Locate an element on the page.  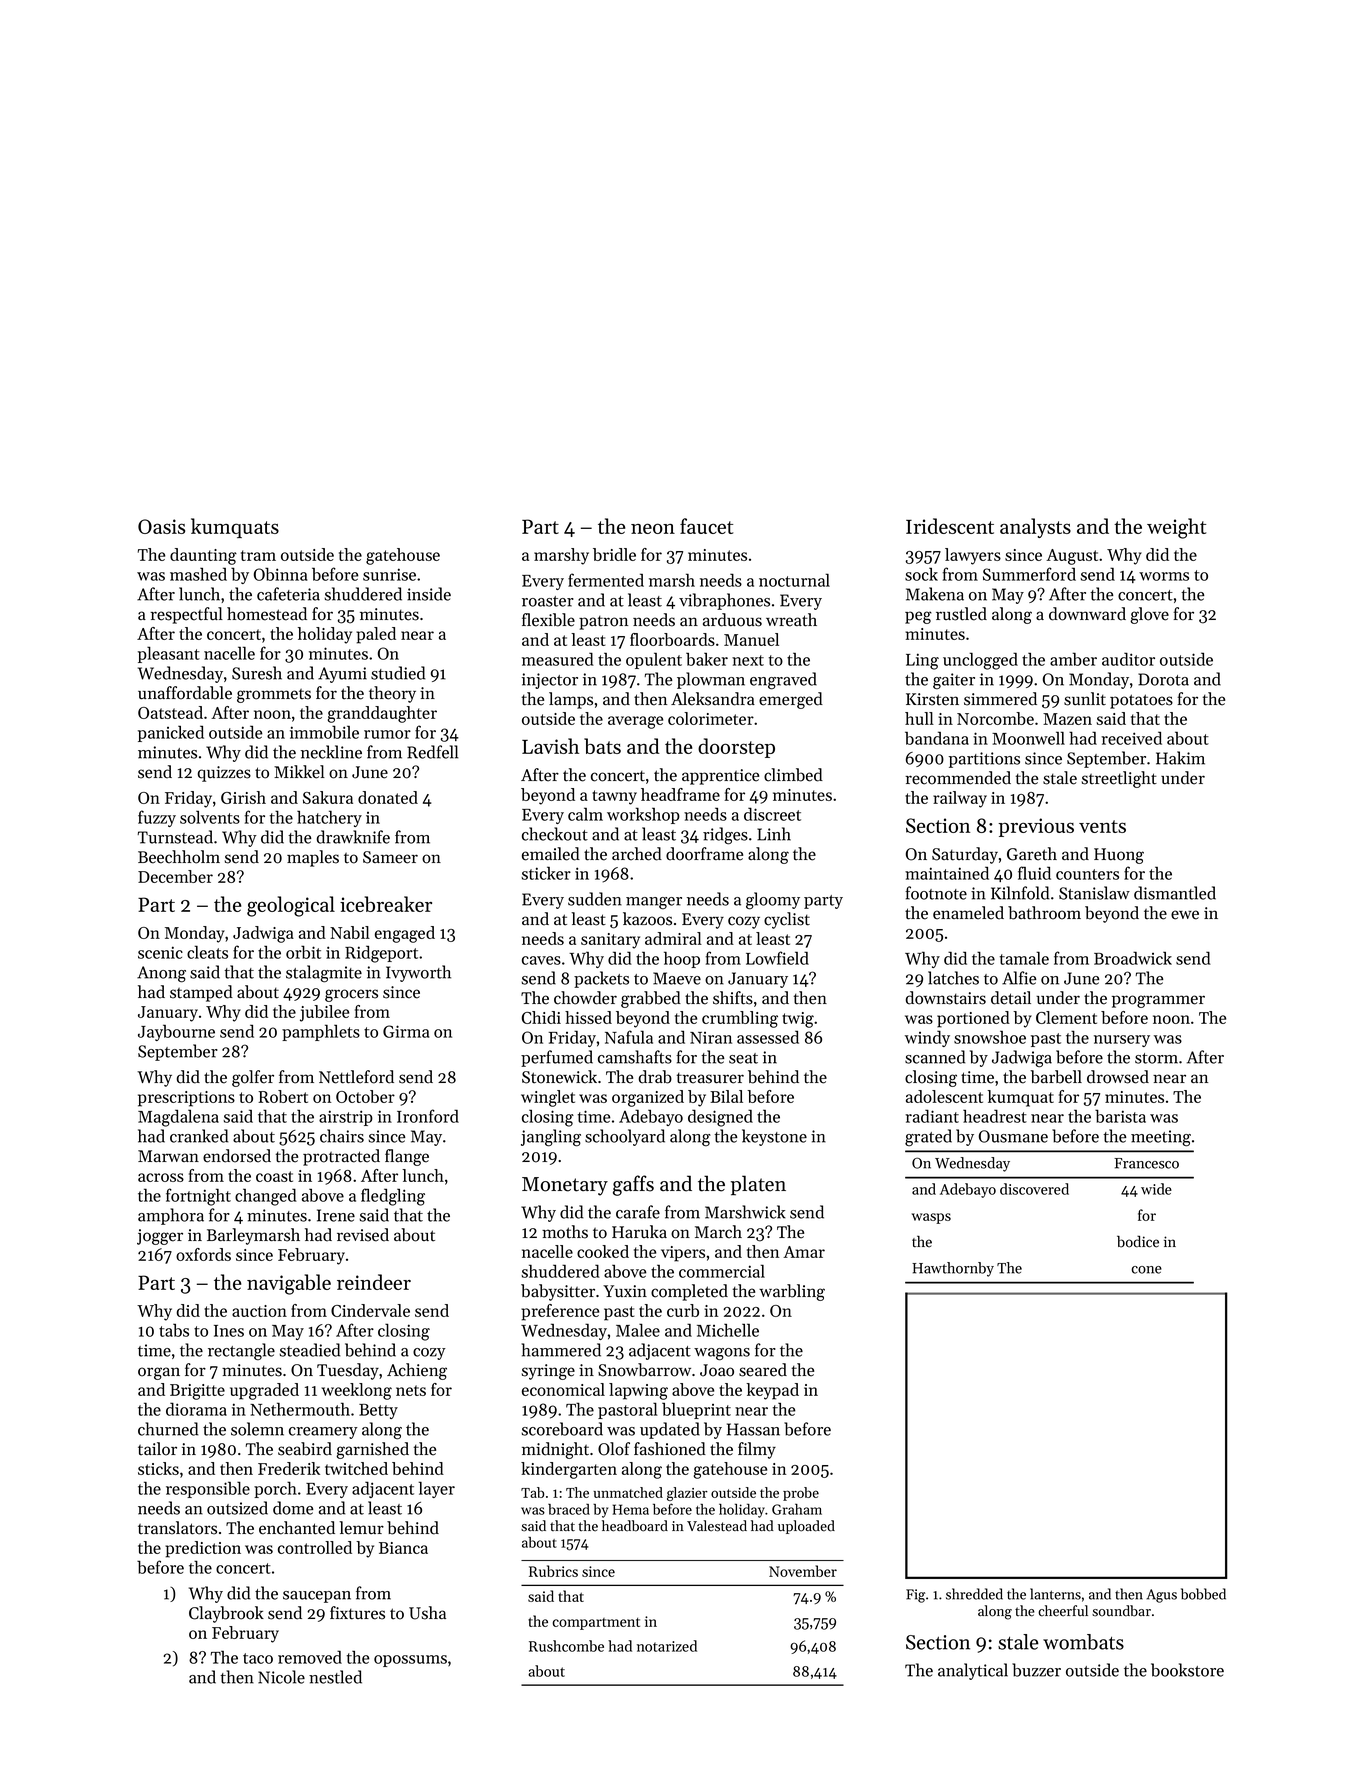
Girish is located at coordinates (243, 797).
